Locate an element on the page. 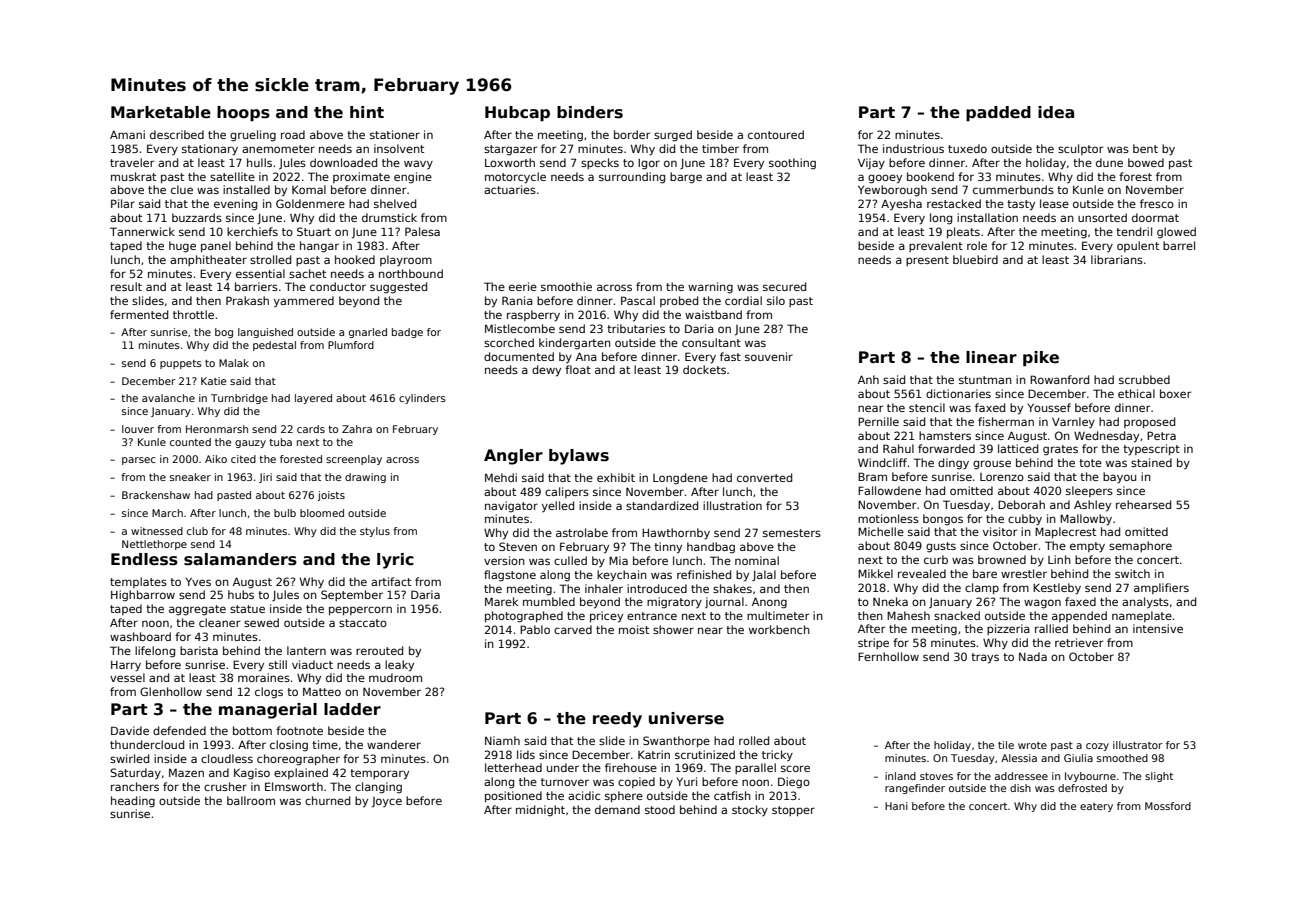  barge is located at coordinates (686, 178).
